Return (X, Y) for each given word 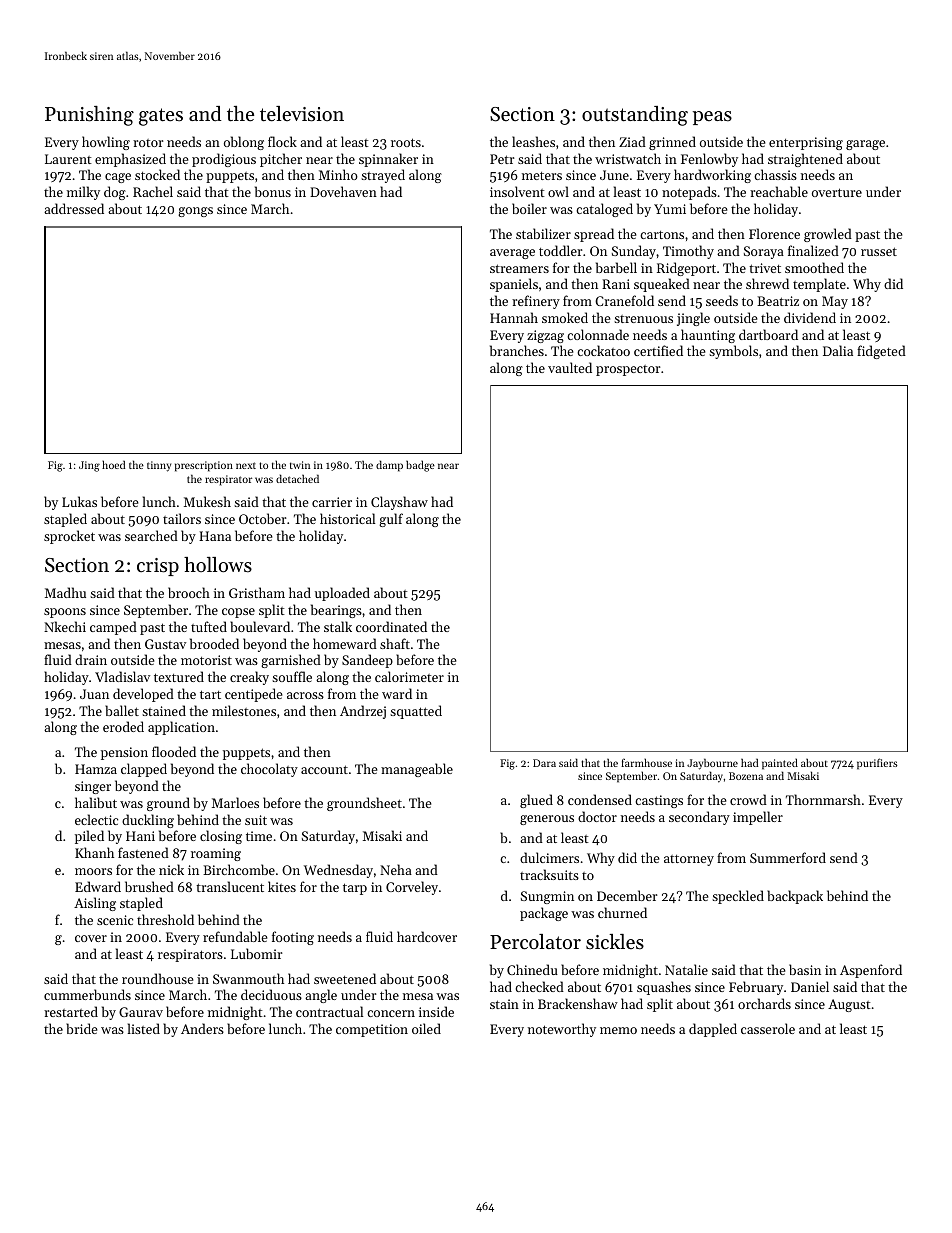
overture (837, 192)
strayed (383, 176)
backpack (795, 897)
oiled (426, 1028)
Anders (202, 1028)
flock (282, 141)
